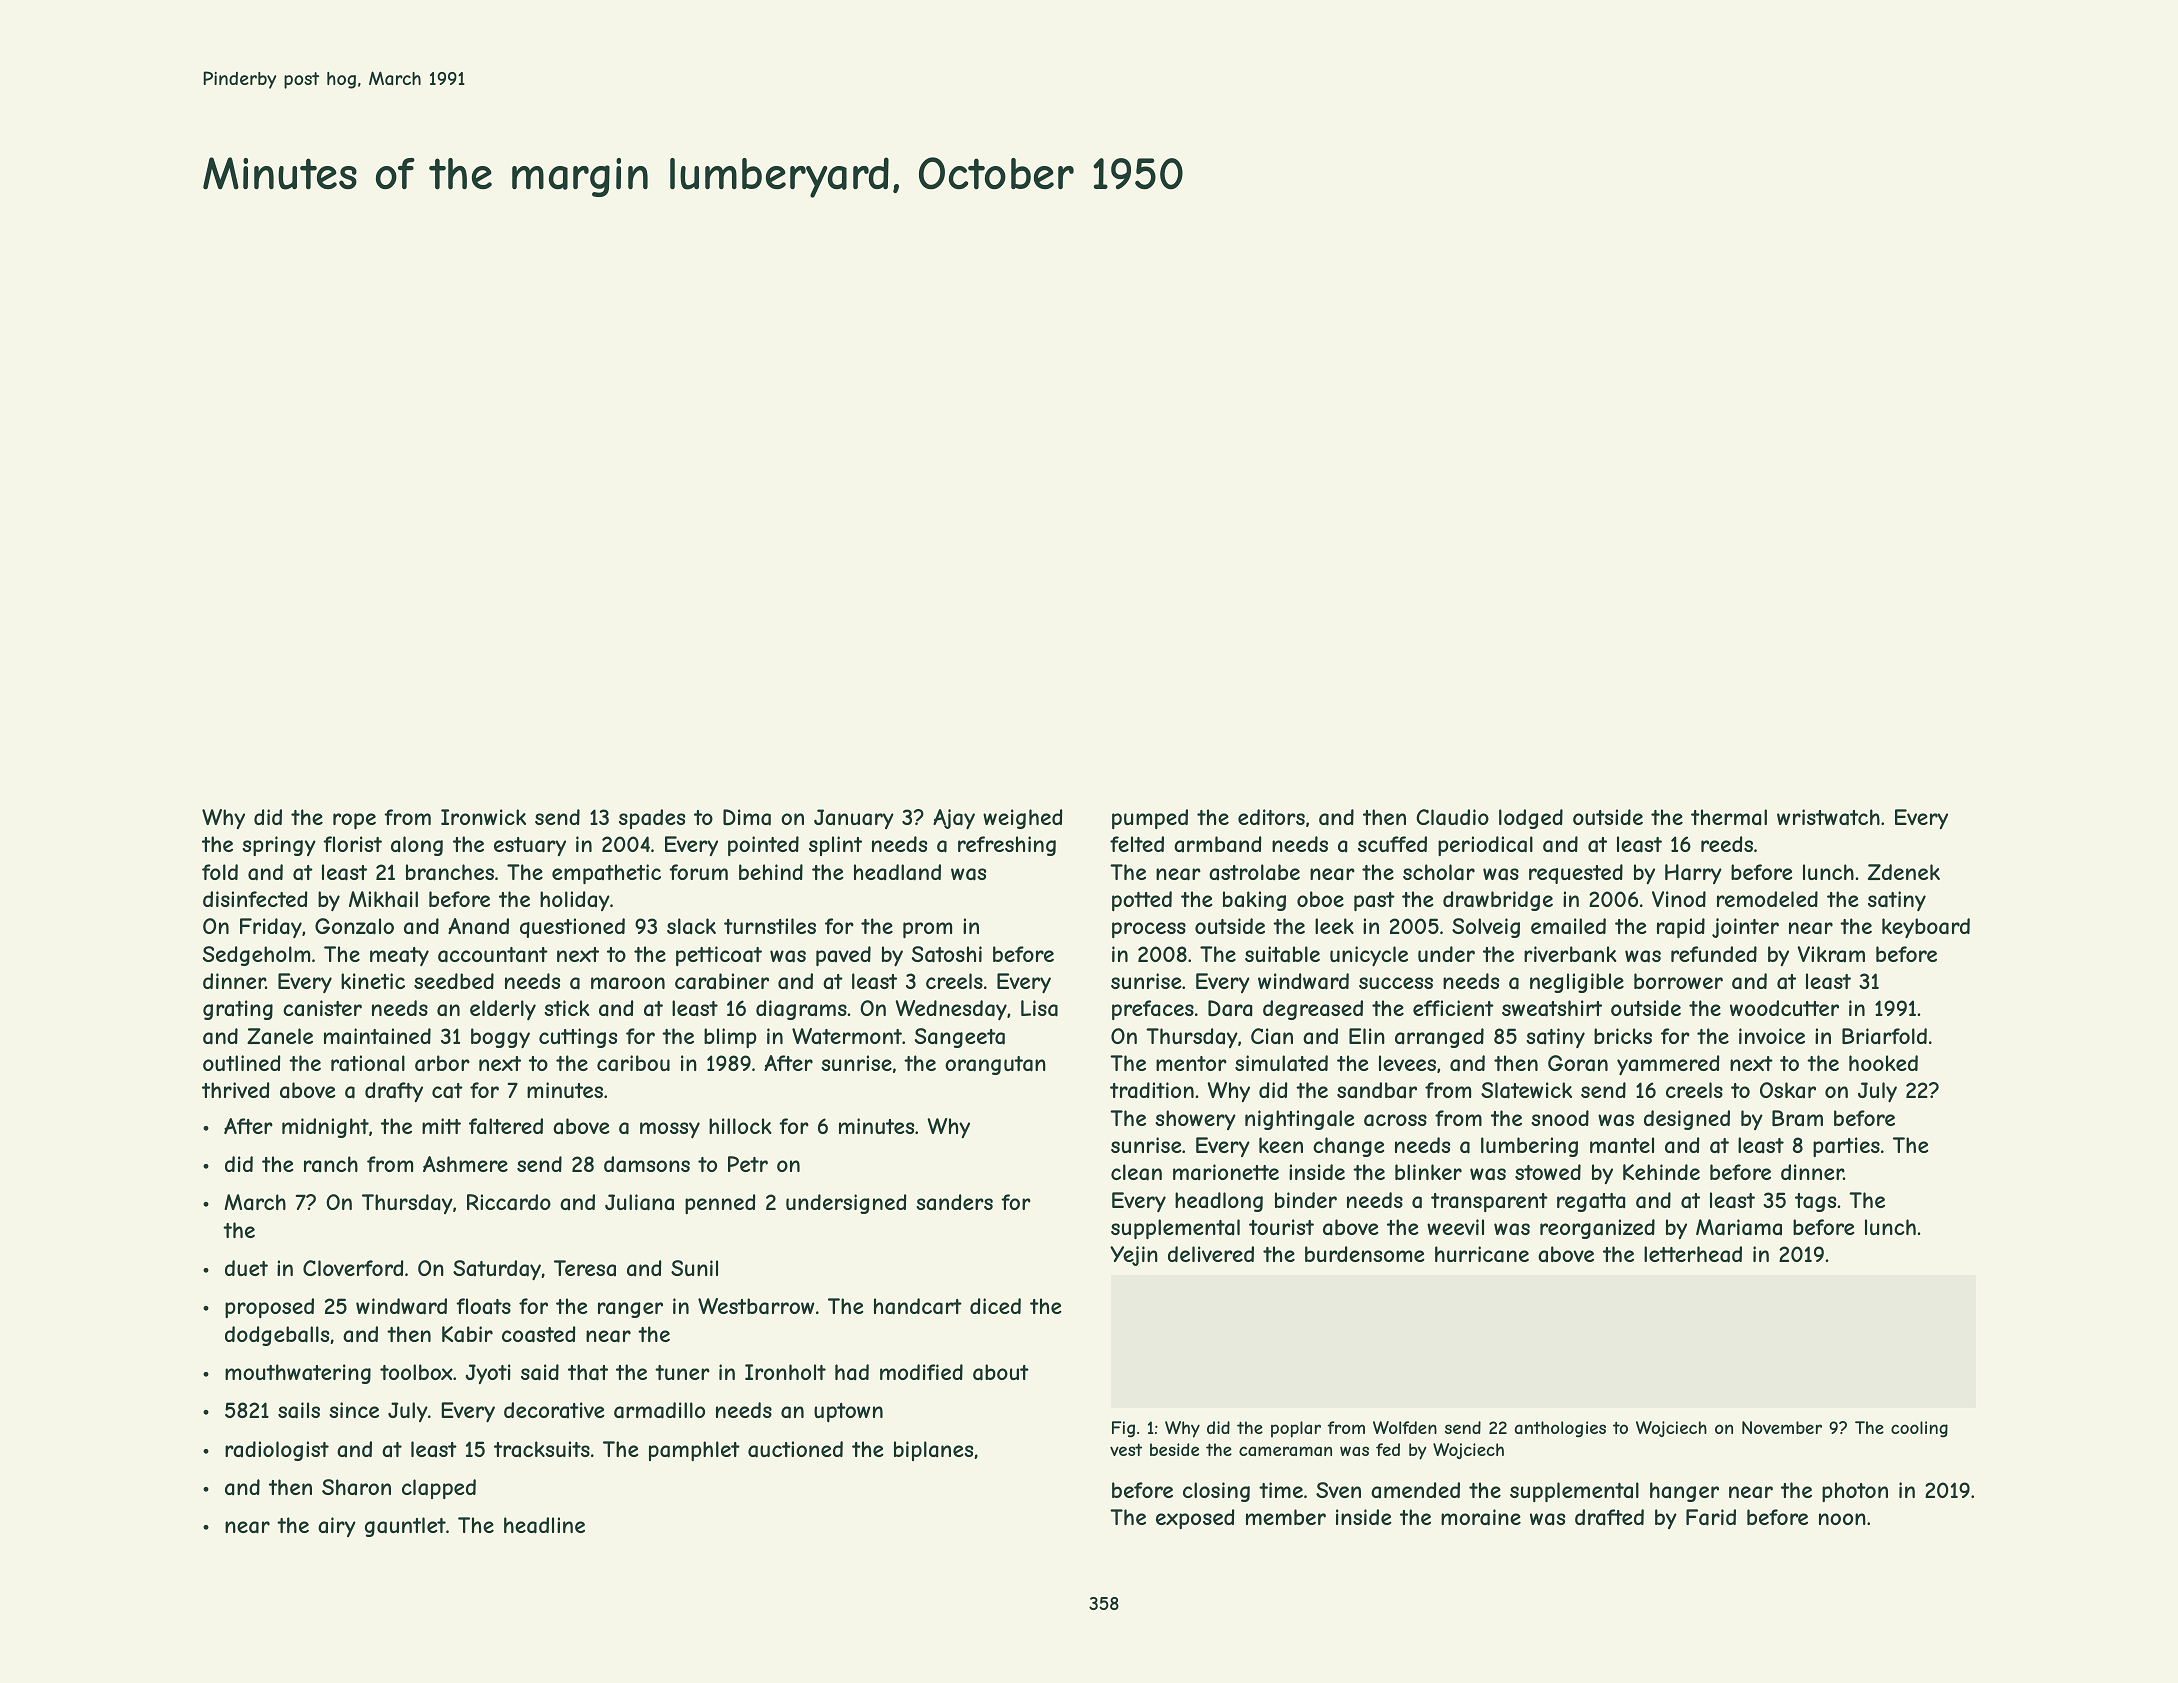 Image resolution: width=2178 pixels, height=1683 pixels. Describe the element at coordinates (995, 1306) in the image. I see `diced` at that location.
